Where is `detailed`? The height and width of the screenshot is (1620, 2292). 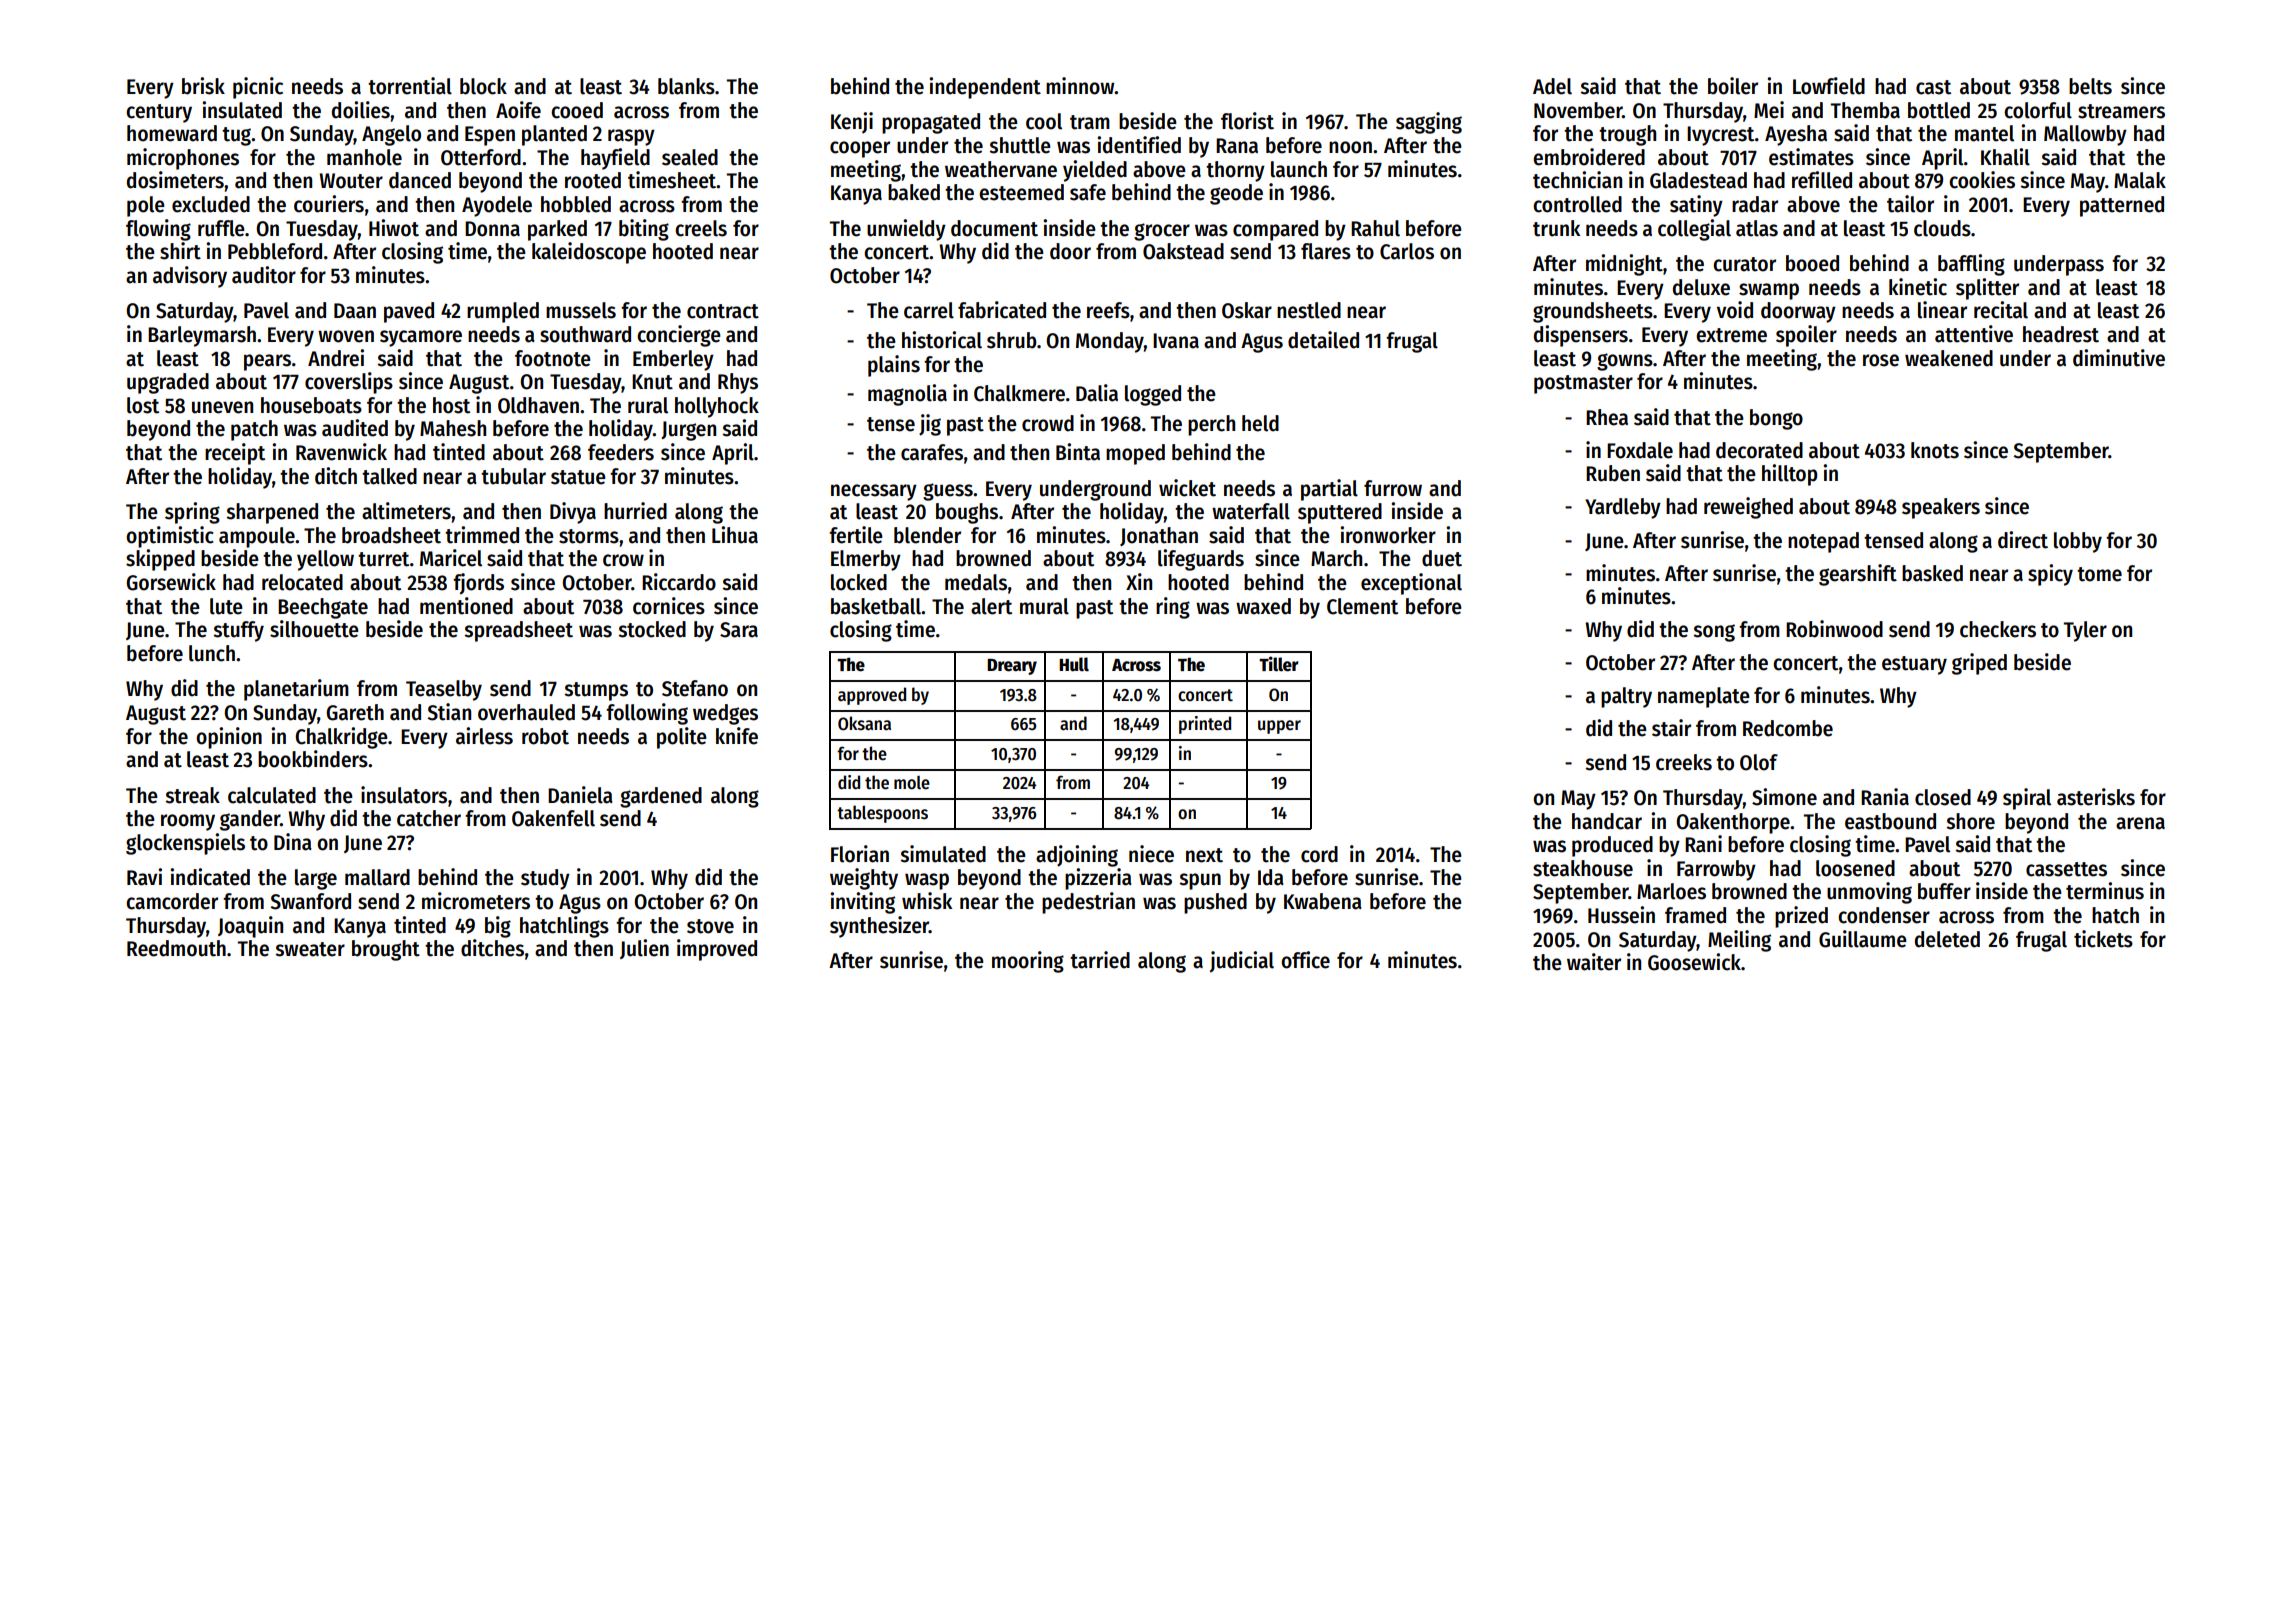 detailed is located at coordinates (1323, 340).
